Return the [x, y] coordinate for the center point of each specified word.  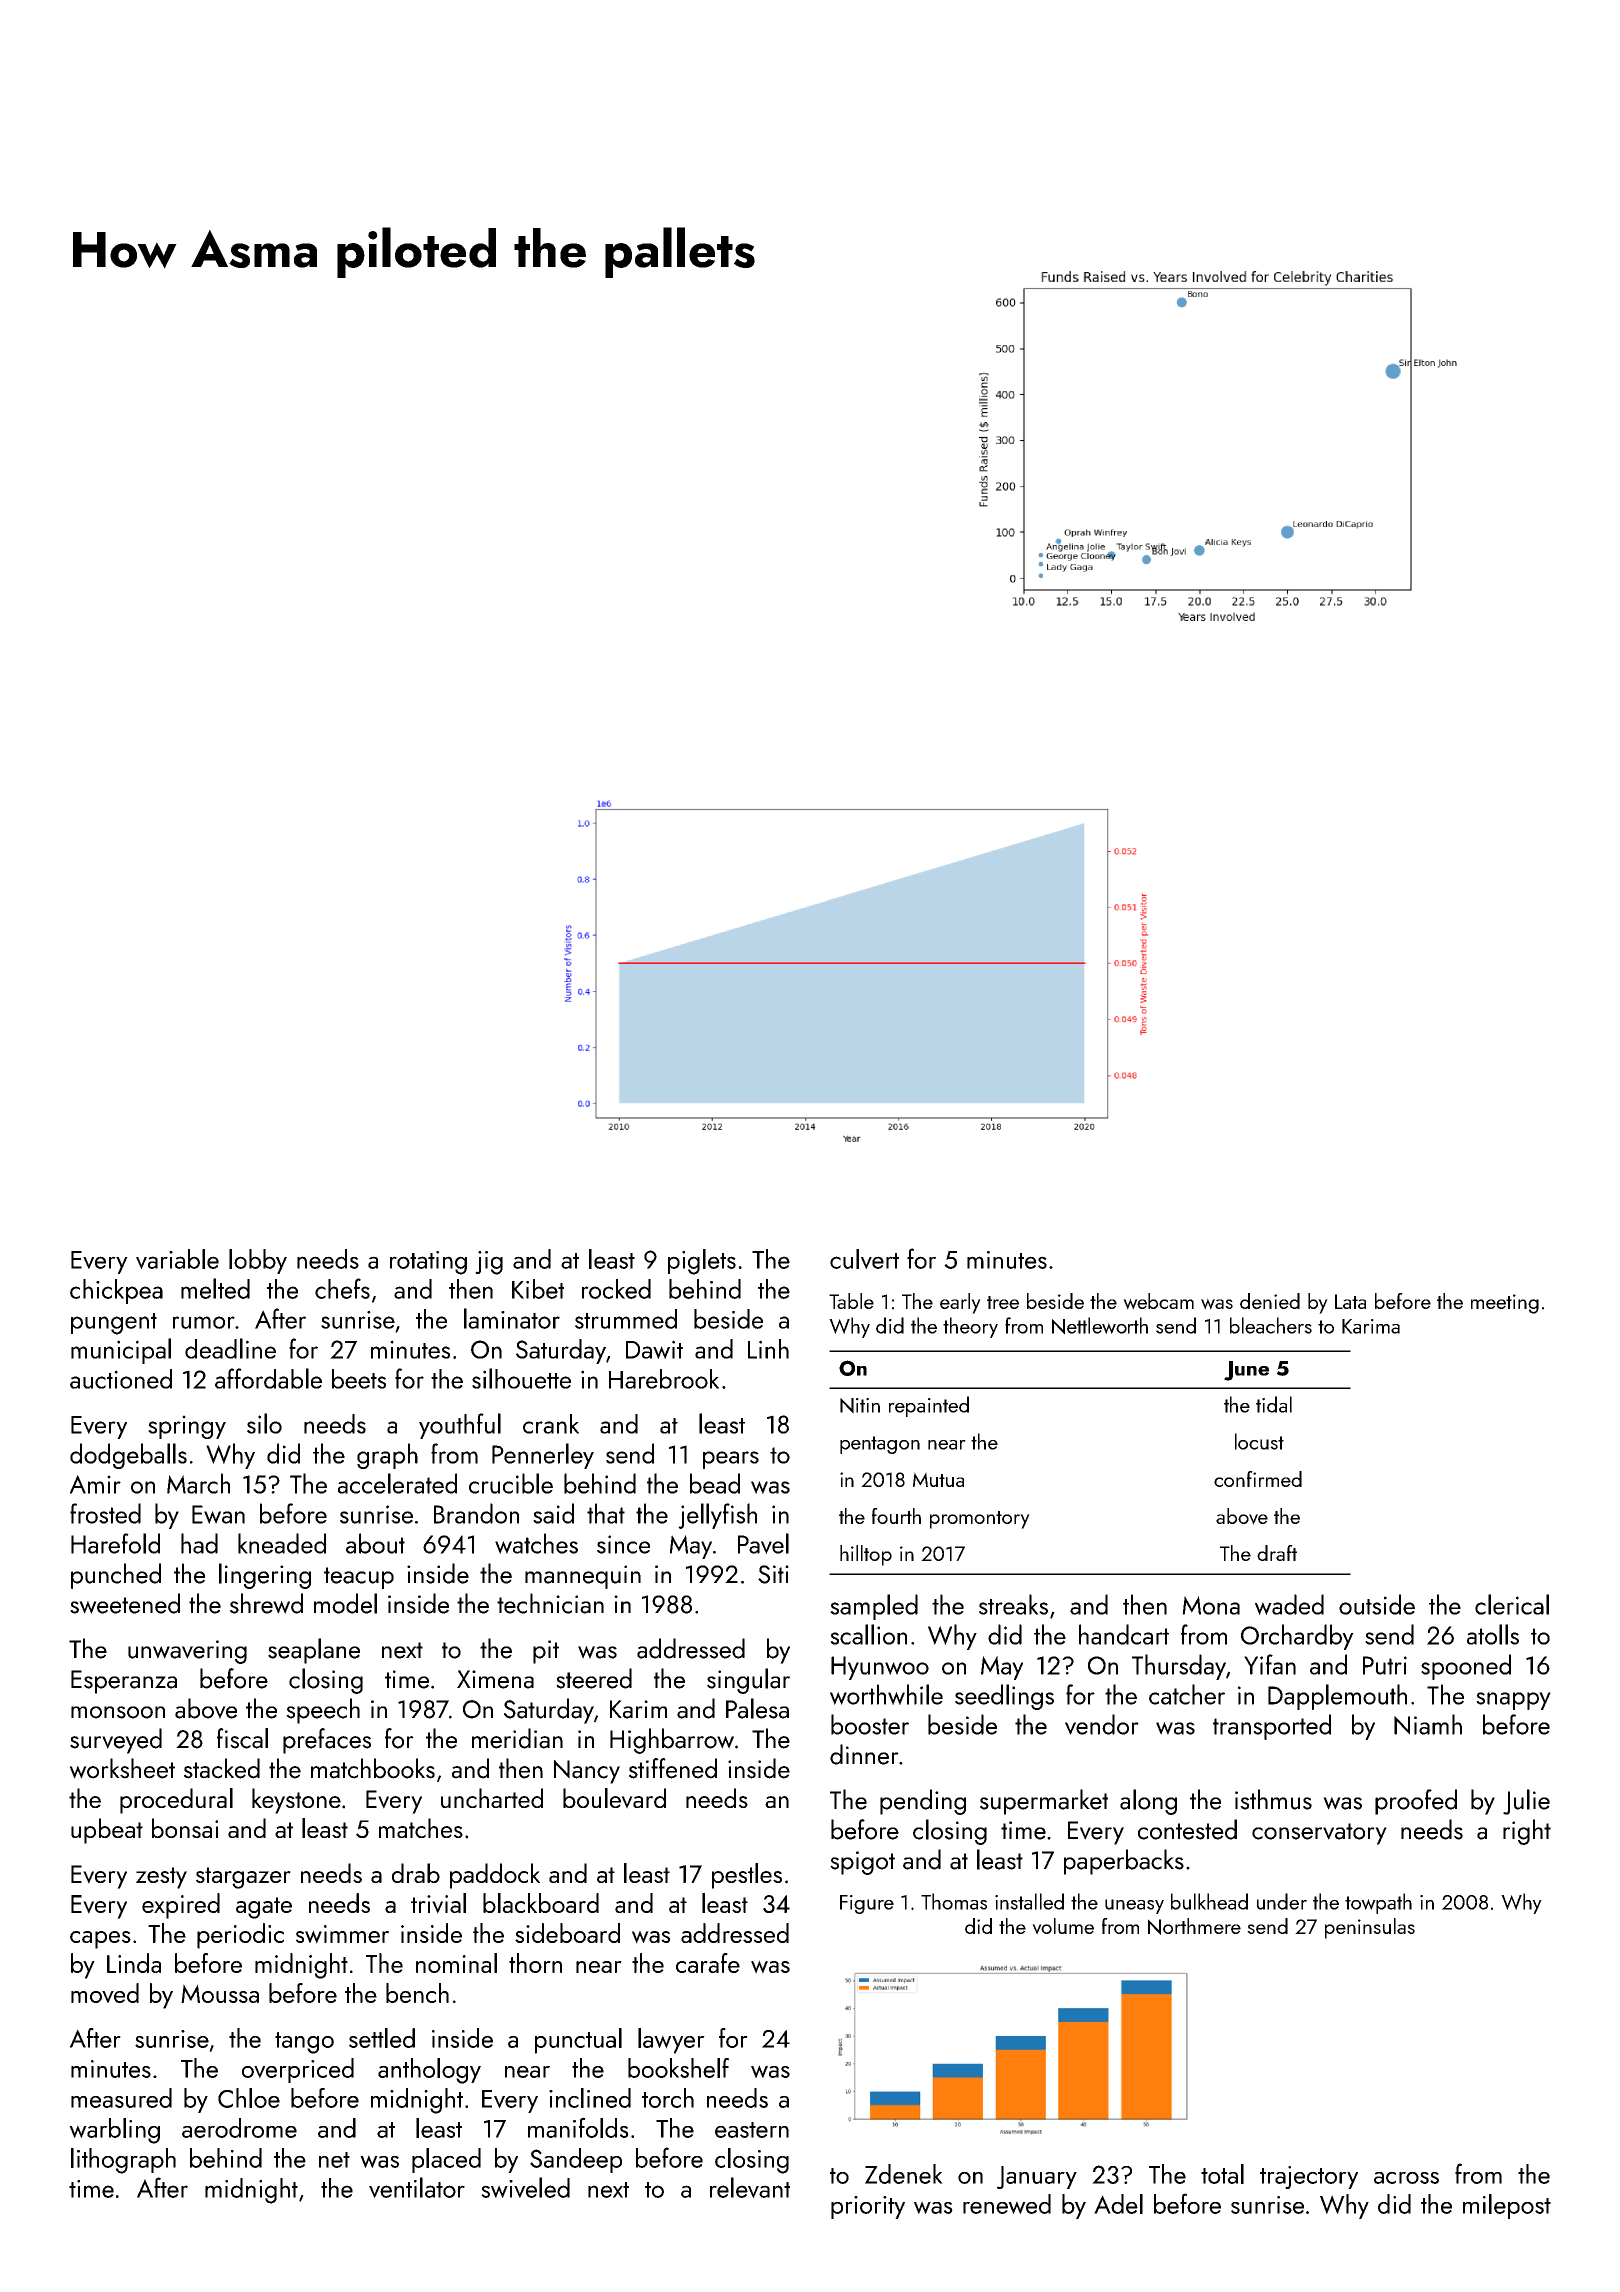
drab [416, 1873]
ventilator [417, 2187]
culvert [864, 1259]
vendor [1102, 1724]
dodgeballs [128, 1456]
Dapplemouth [1337, 1697]
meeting [1505, 1304]
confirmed [1258, 1479]
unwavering [187, 1652]
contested [1187, 1829]
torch [668, 2098]
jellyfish [717, 1516]
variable [177, 1259]
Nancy [587, 1772]
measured [121, 2098]
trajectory [1309, 2177]
